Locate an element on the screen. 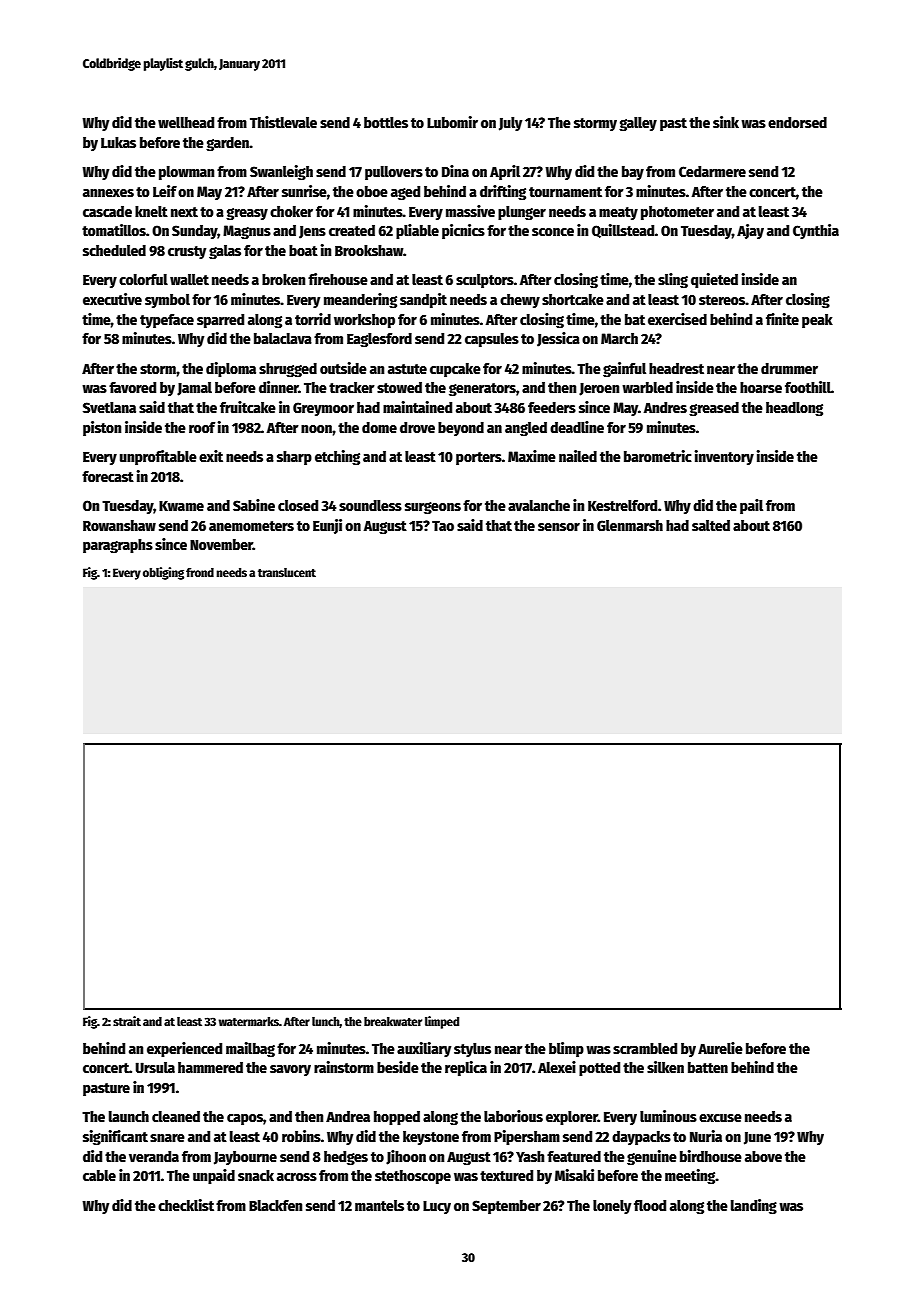 This screenshot has width=924, height=1308. Andrea is located at coordinates (348, 1116).
